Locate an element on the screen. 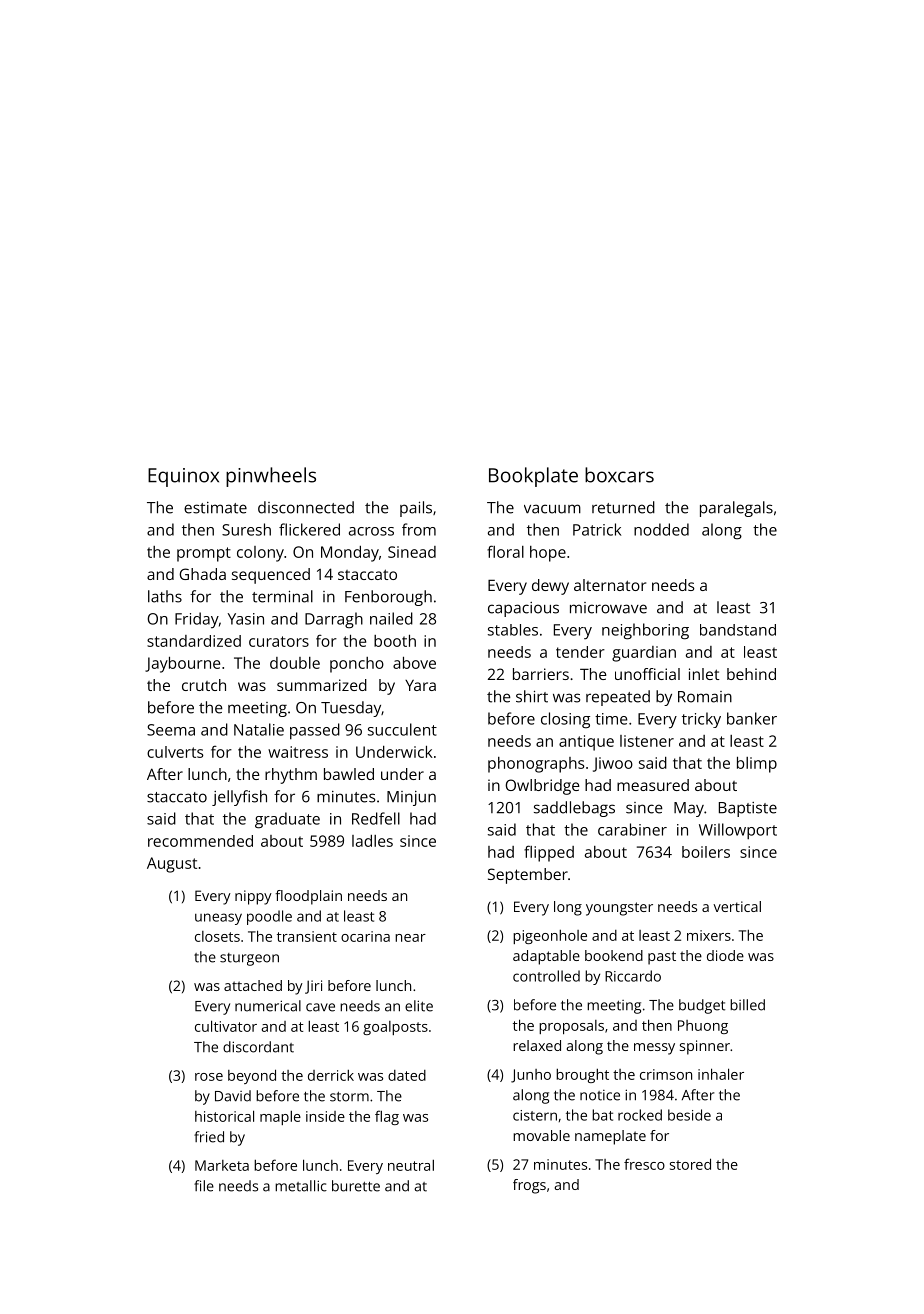 Image resolution: width=924 pixels, height=1314 pixels. file is located at coordinates (204, 1186).
